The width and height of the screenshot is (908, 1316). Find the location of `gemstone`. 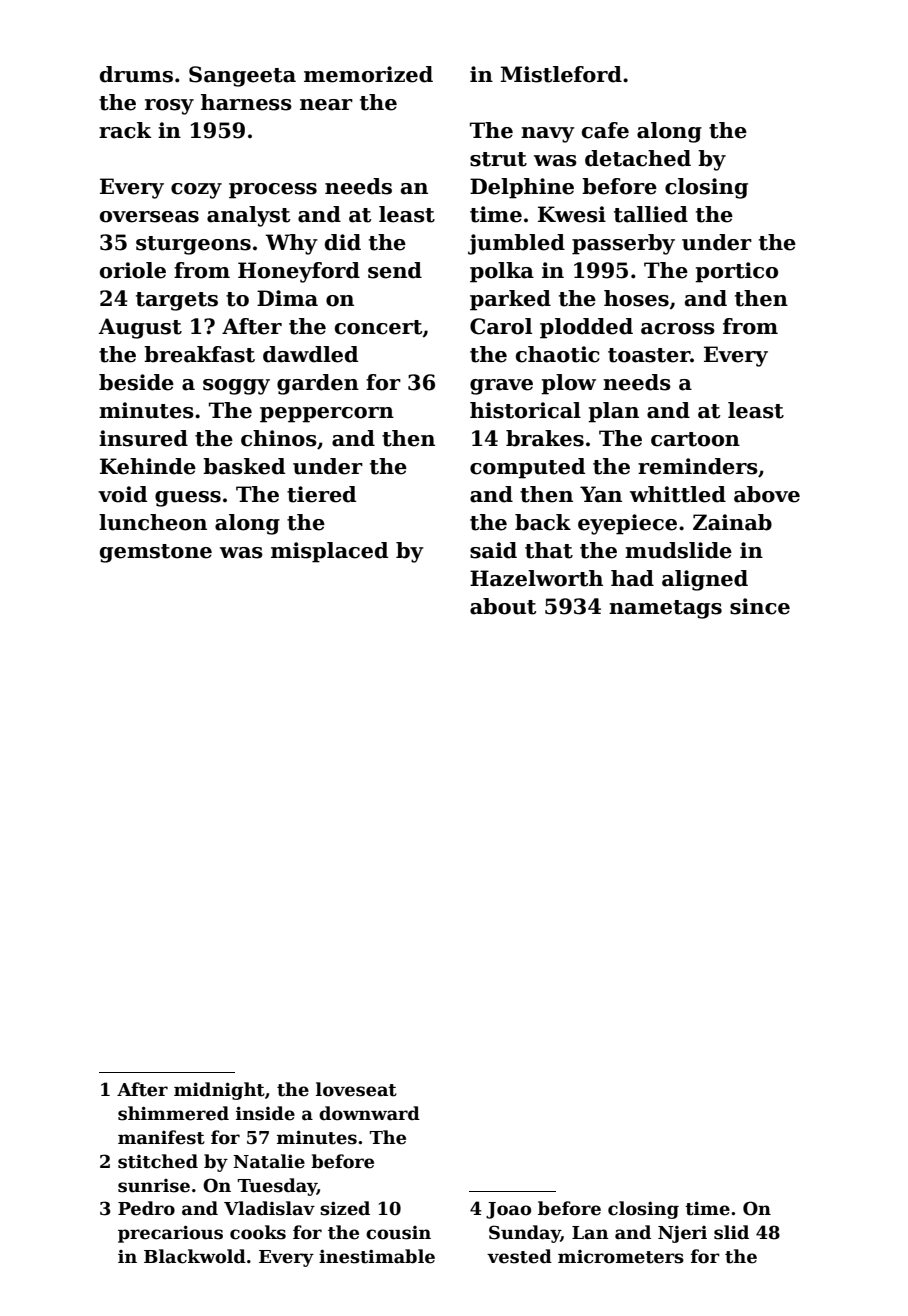

gemstone is located at coordinates (156, 553).
